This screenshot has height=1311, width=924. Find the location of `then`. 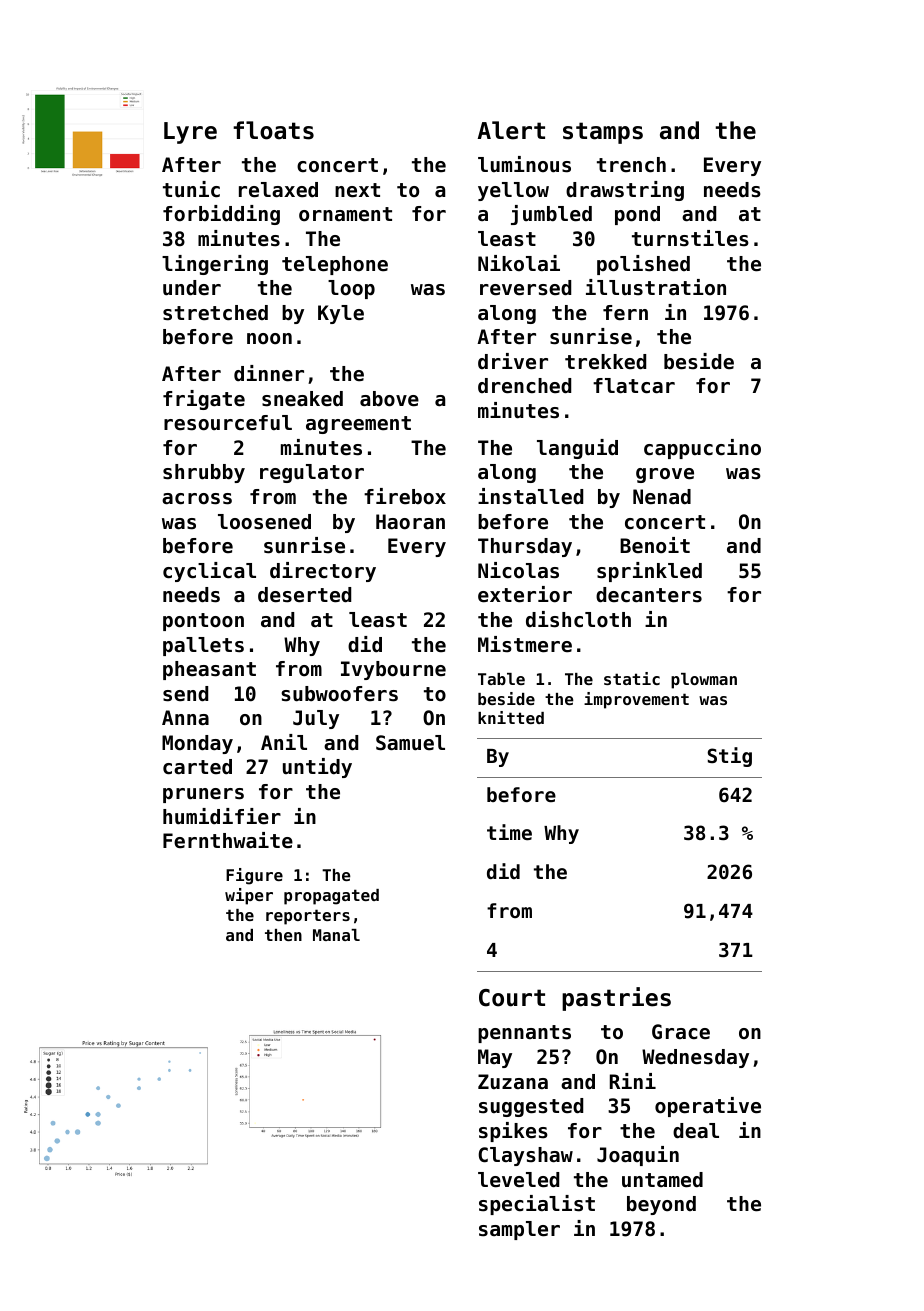

then is located at coordinates (283, 935).
